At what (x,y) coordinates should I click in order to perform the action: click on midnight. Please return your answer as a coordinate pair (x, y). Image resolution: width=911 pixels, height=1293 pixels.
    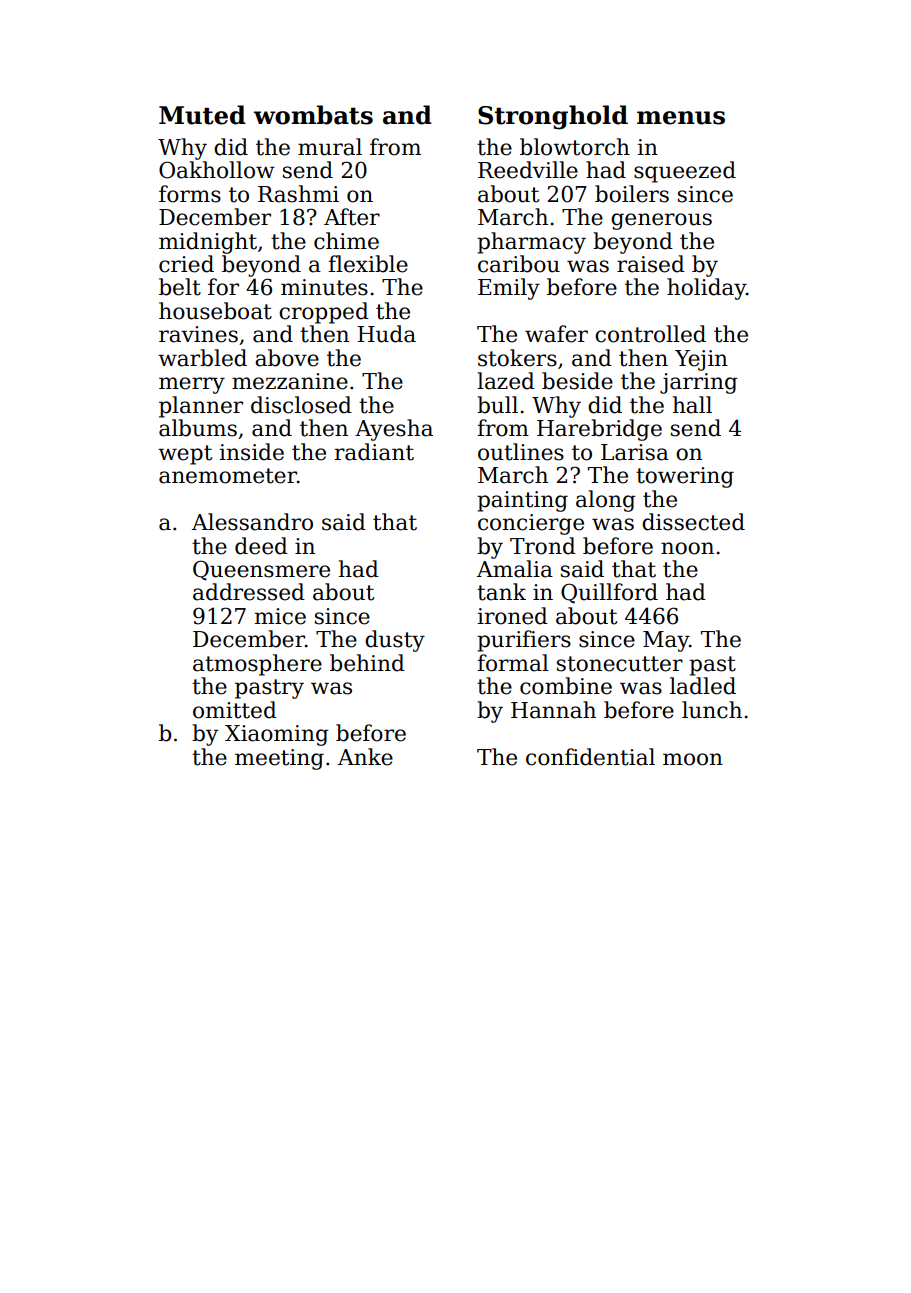
    Looking at the image, I should click on (208, 243).
